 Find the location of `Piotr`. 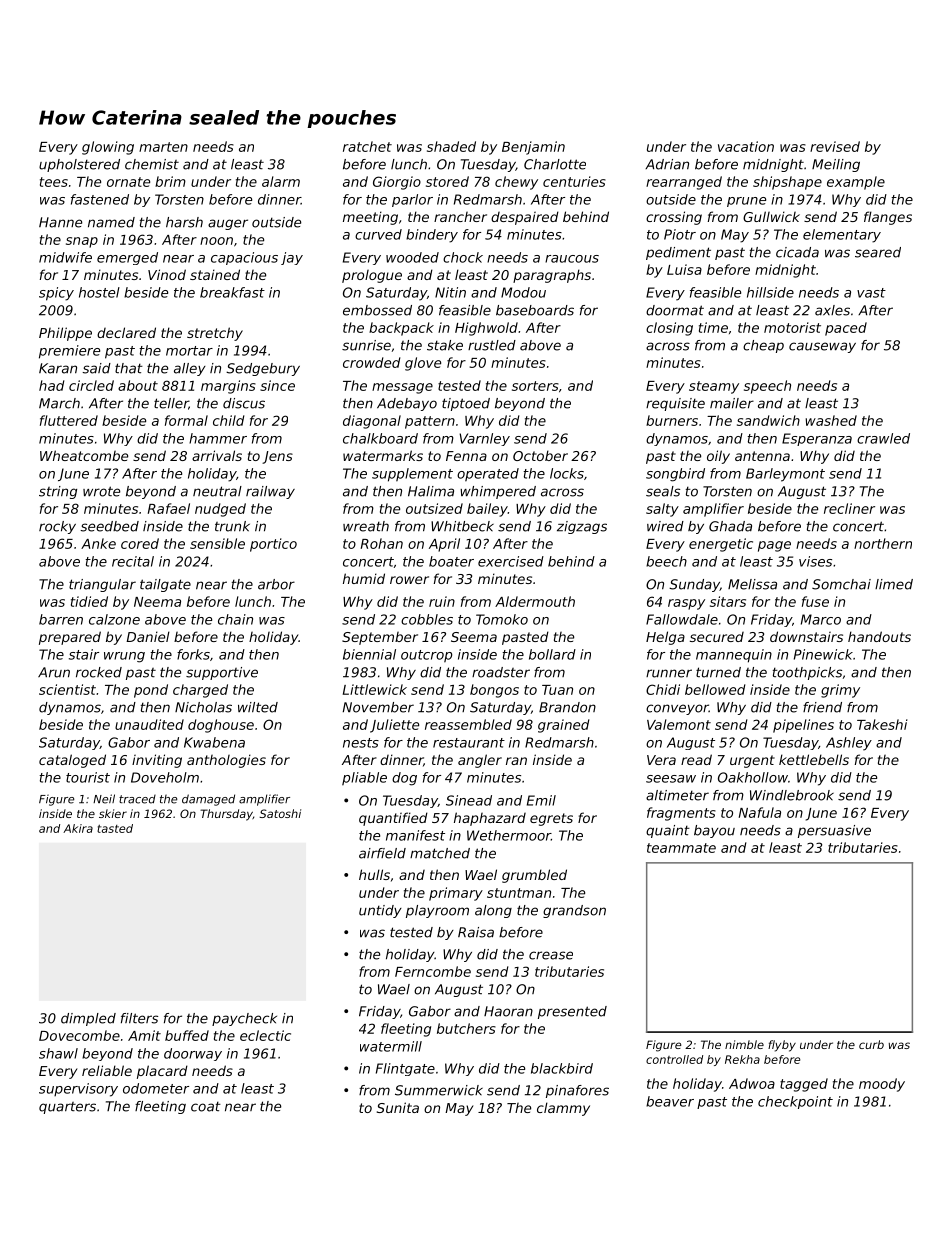

Piotr is located at coordinates (680, 234).
